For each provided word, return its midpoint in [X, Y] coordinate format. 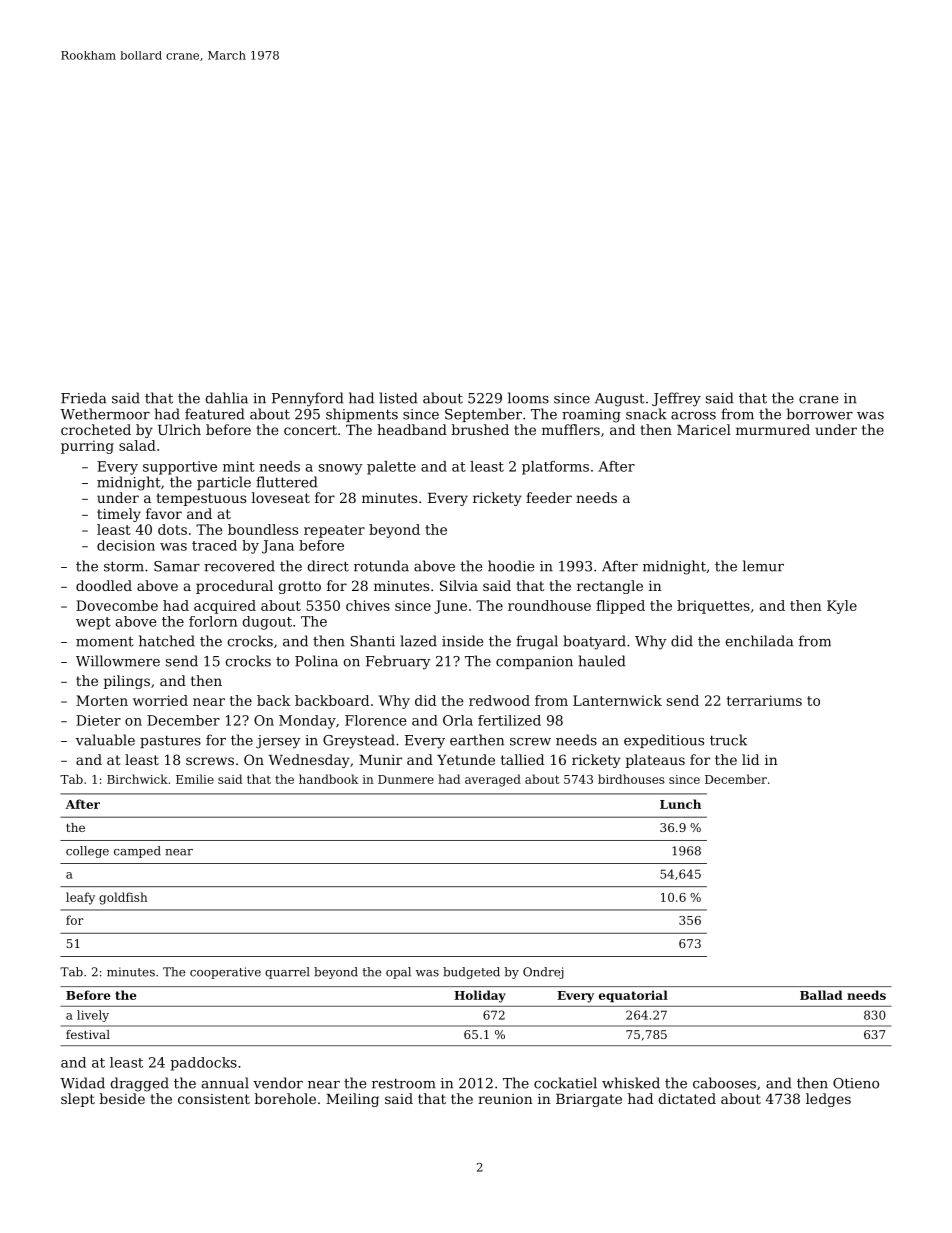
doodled [104, 585]
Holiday [480, 996]
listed [398, 398]
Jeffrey [676, 399]
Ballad [821, 995]
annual [225, 1083]
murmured [773, 429]
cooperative [225, 973]
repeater [334, 531]
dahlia [226, 398]
